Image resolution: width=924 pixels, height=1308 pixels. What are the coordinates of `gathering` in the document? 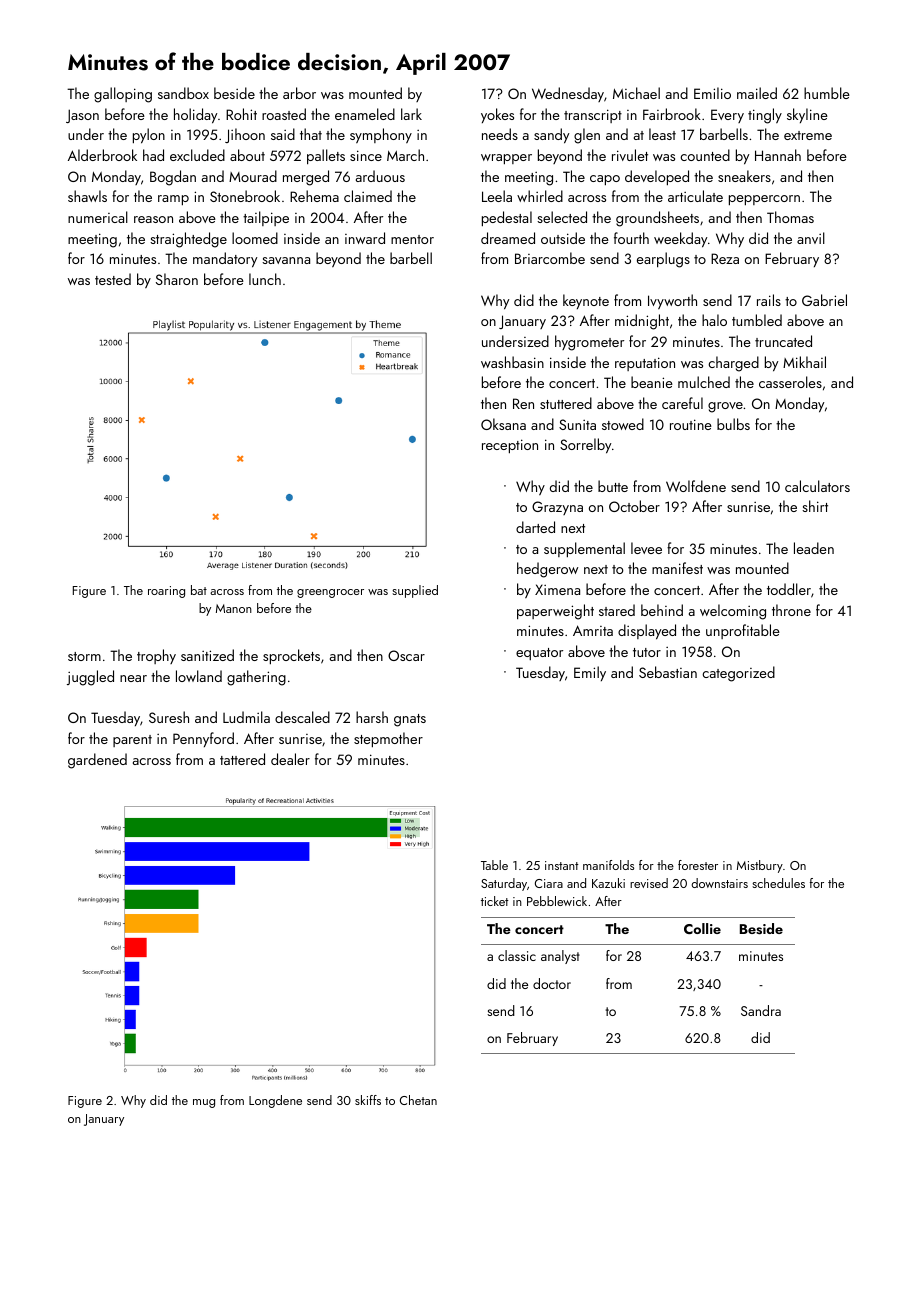 It's located at (256, 678).
